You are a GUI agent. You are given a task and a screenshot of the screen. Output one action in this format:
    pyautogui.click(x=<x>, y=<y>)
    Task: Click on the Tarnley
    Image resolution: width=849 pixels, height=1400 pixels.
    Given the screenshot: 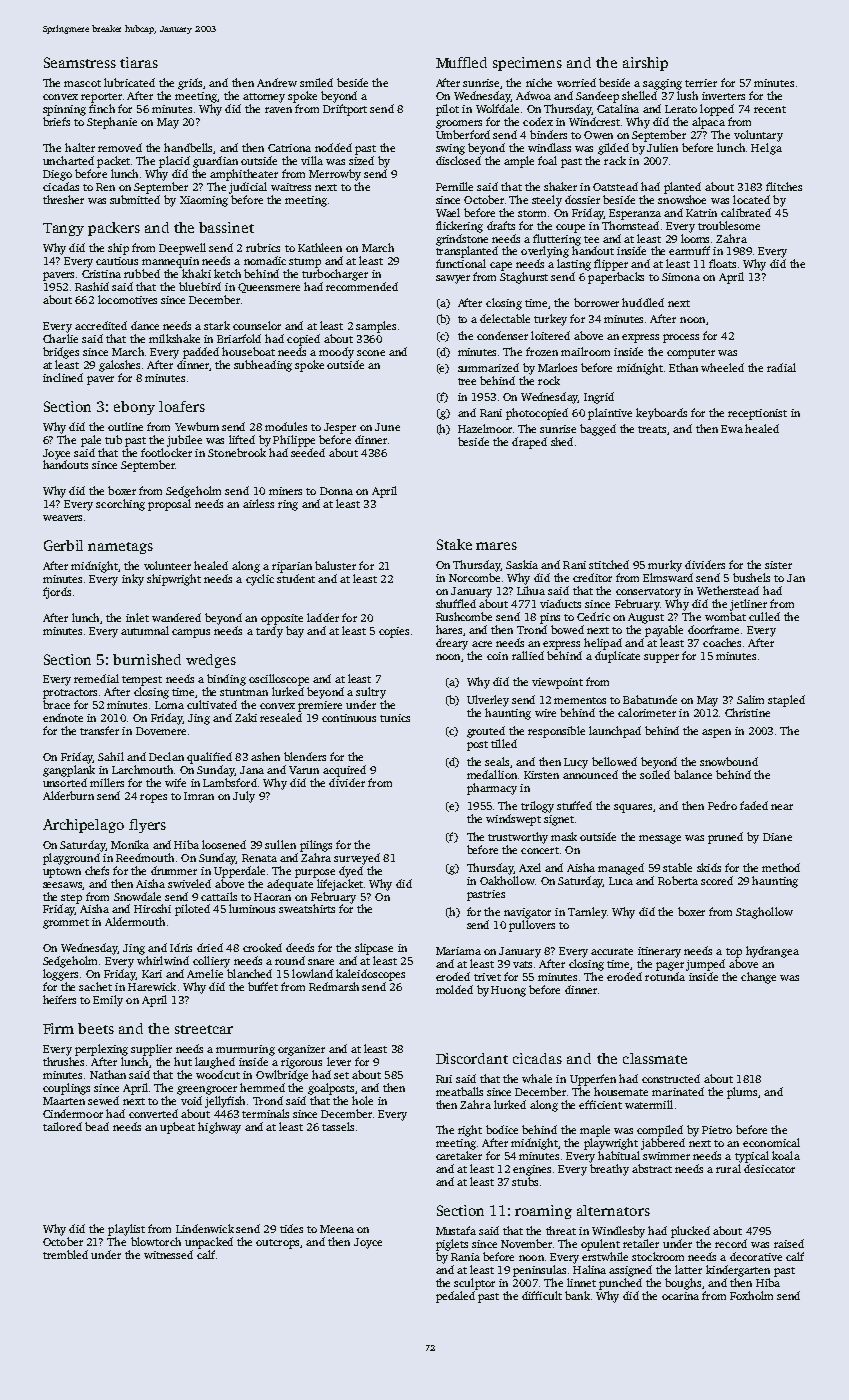 What is the action you would take?
    pyautogui.click(x=587, y=913)
